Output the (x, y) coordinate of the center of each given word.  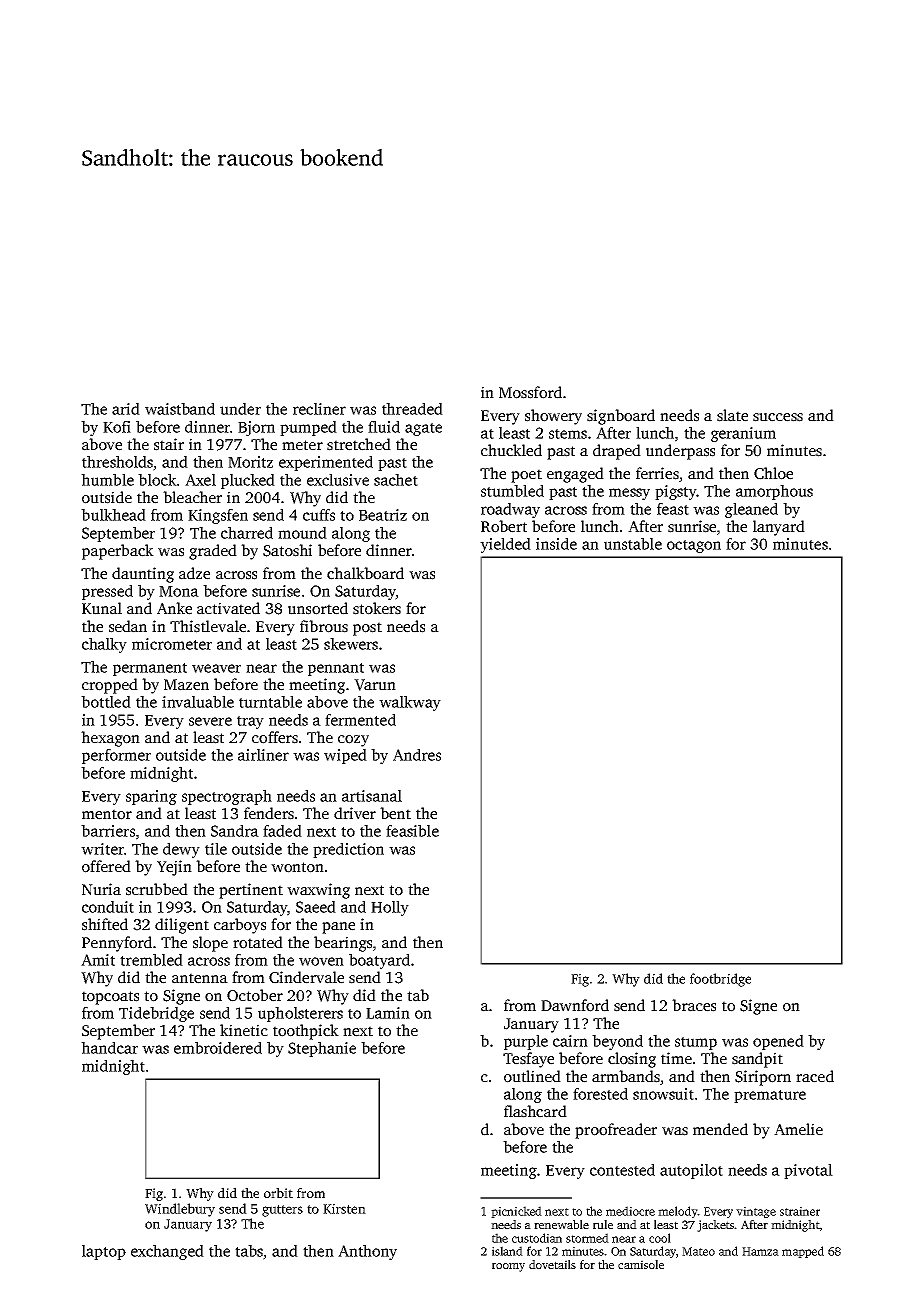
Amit (98, 960)
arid (126, 409)
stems (568, 434)
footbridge (720, 980)
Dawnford (575, 1005)
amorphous (774, 492)
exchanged (167, 1252)
